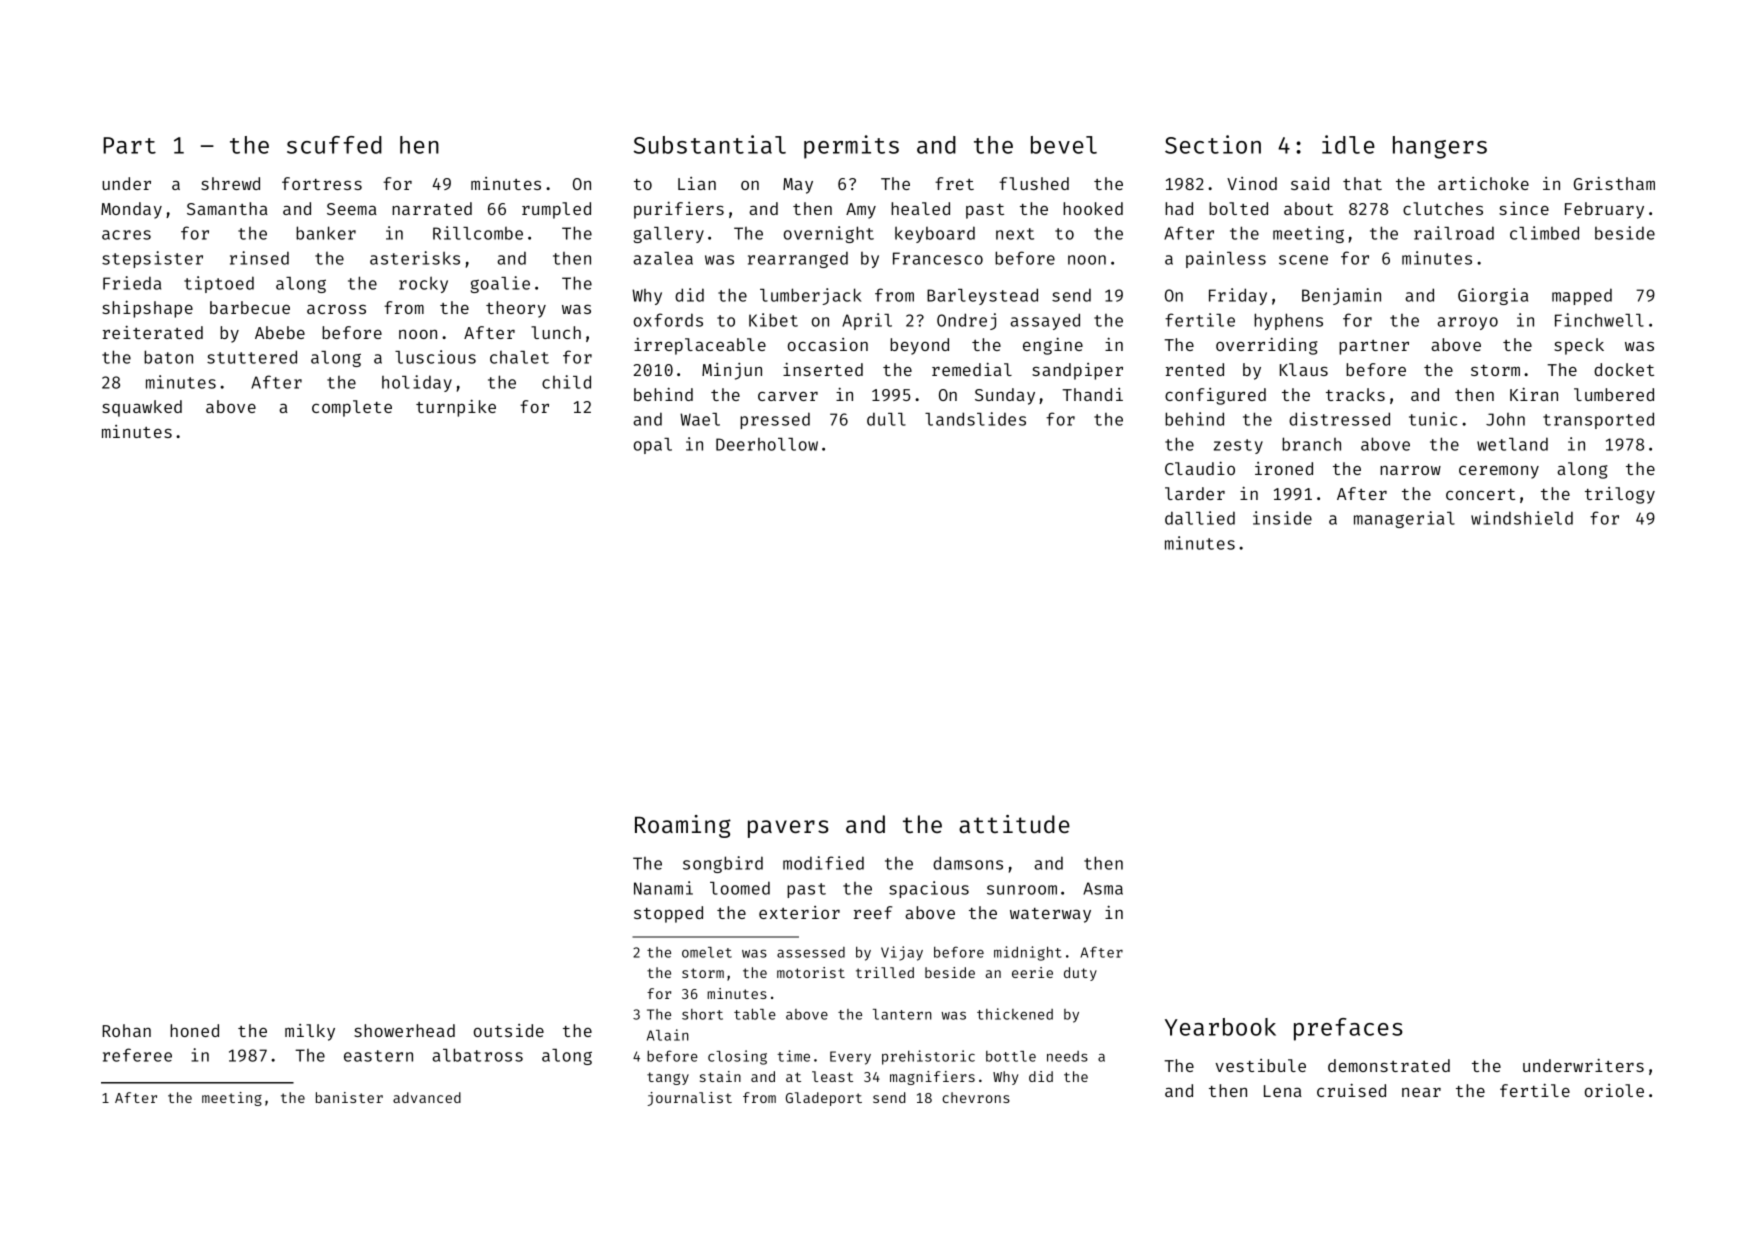  Describe the element at coordinates (1614, 394) in the document. I see `lumbered` at that location.
